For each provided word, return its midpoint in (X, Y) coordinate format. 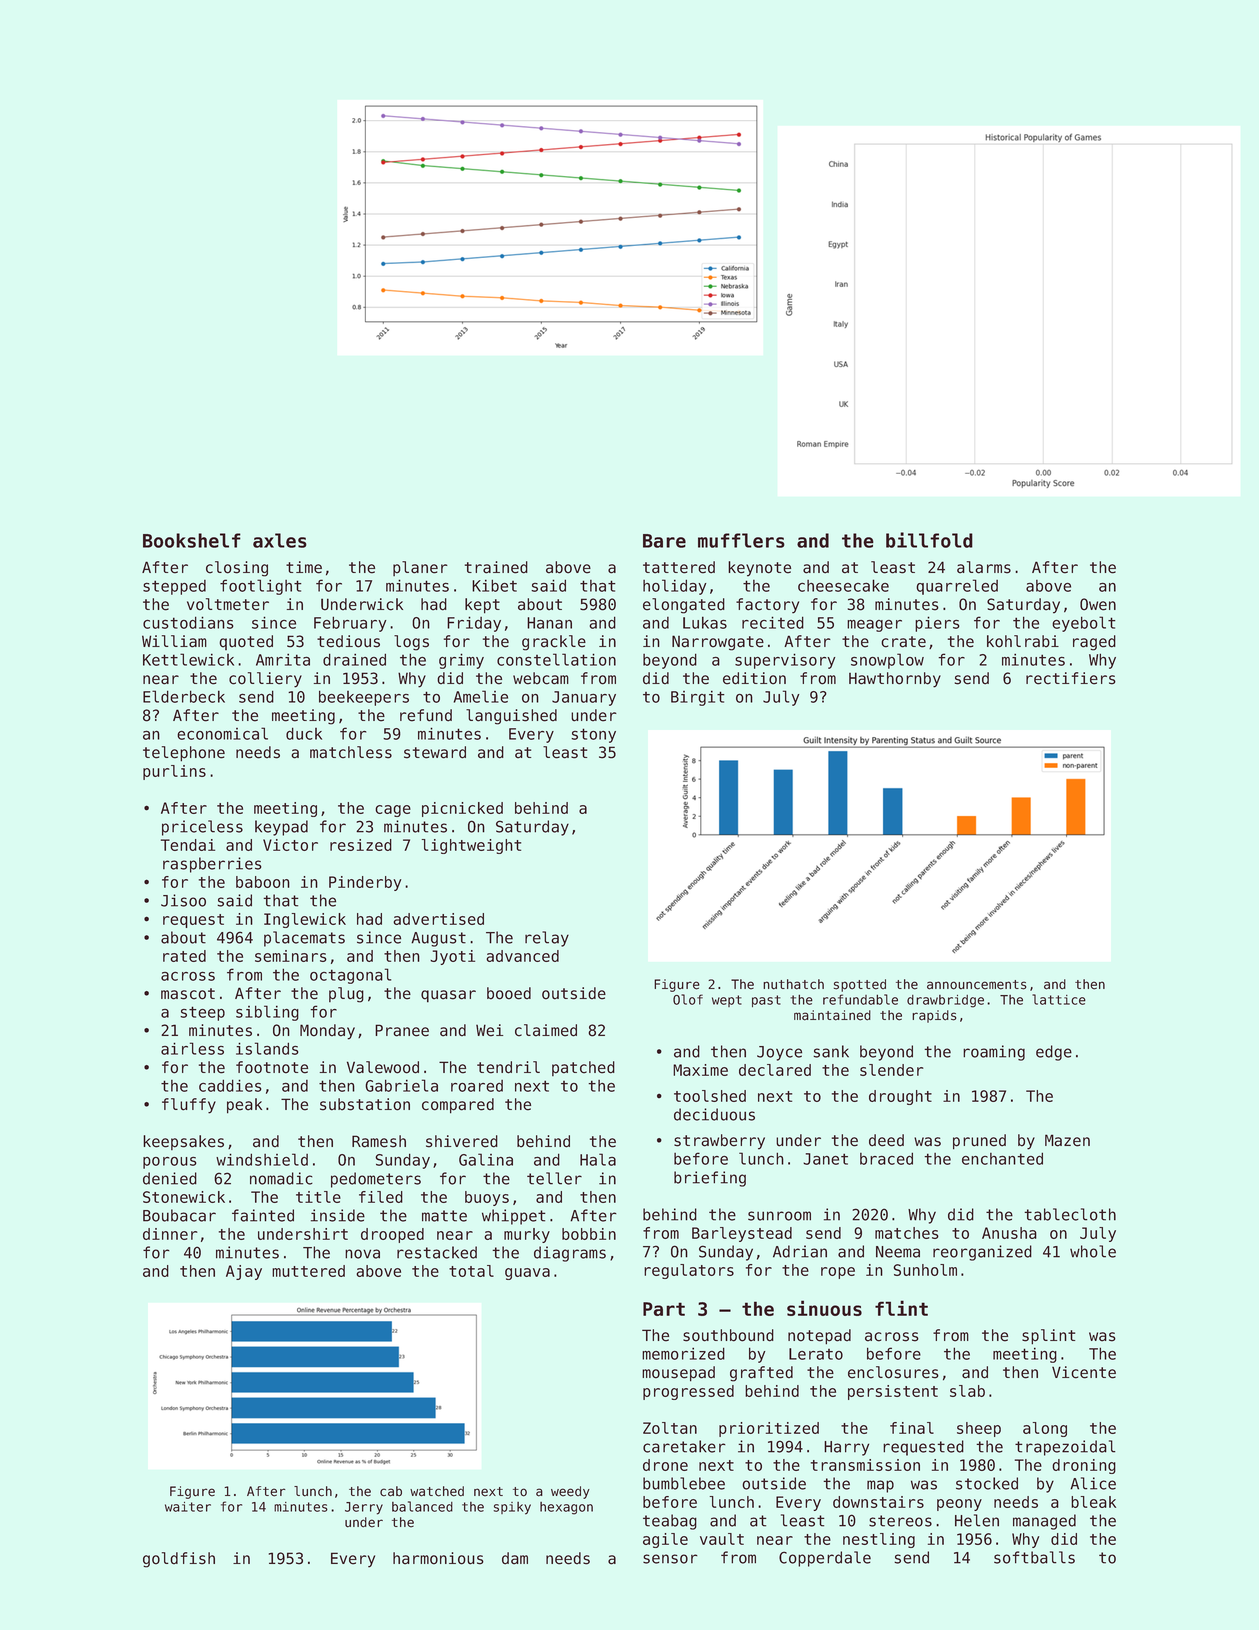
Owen (1098, 604)
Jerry (364, 1508)
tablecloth (1070, 1214)
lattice (1059, 999)
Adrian (800, 1251)
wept (727, 1001)
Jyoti (452, 957)
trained (496, 567)
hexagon (566, 1508)
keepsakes (183, 1142)
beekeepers (364, 698)
